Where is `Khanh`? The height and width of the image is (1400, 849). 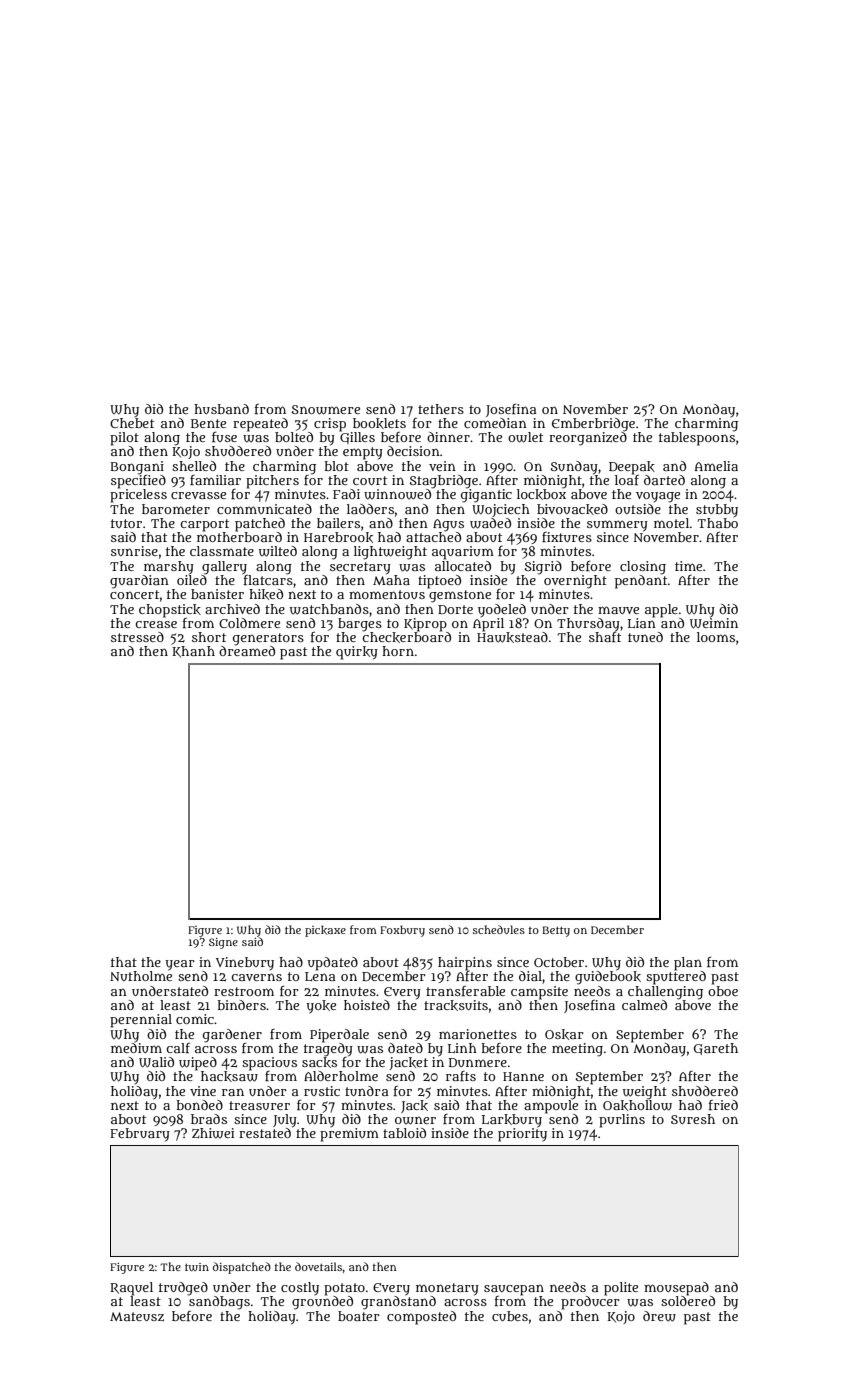
Khanh is located at coordinates (193, 652).
